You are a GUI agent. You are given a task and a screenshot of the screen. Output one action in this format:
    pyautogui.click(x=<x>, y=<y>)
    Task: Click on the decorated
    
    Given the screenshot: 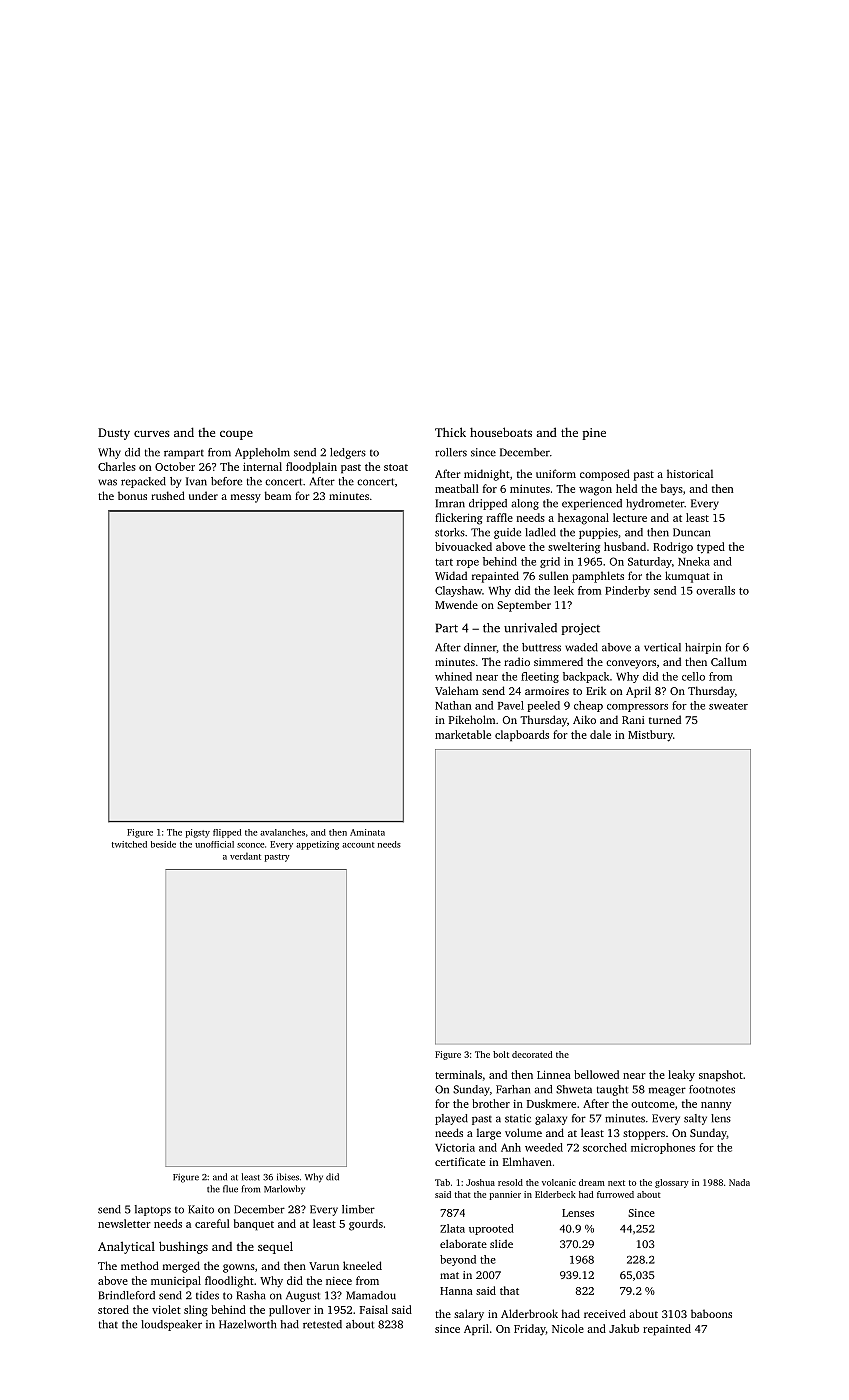 What is the action you would take?
    pyautogui.click(x=532, y=1054)
